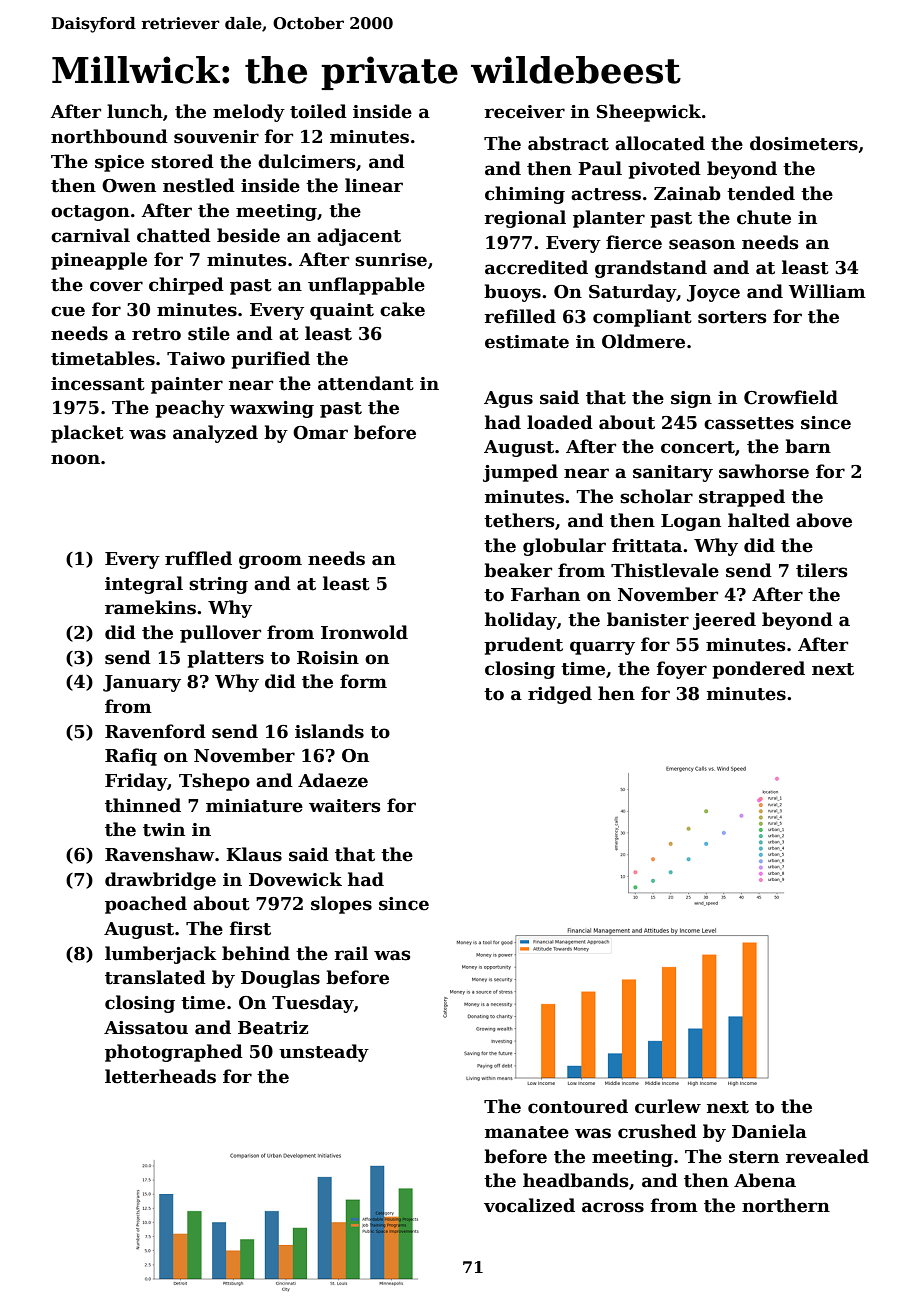 This image has height=1314, width=924. Describe the element at coordinates (529, 1205) in the image. I see `vocalized` at that location.
